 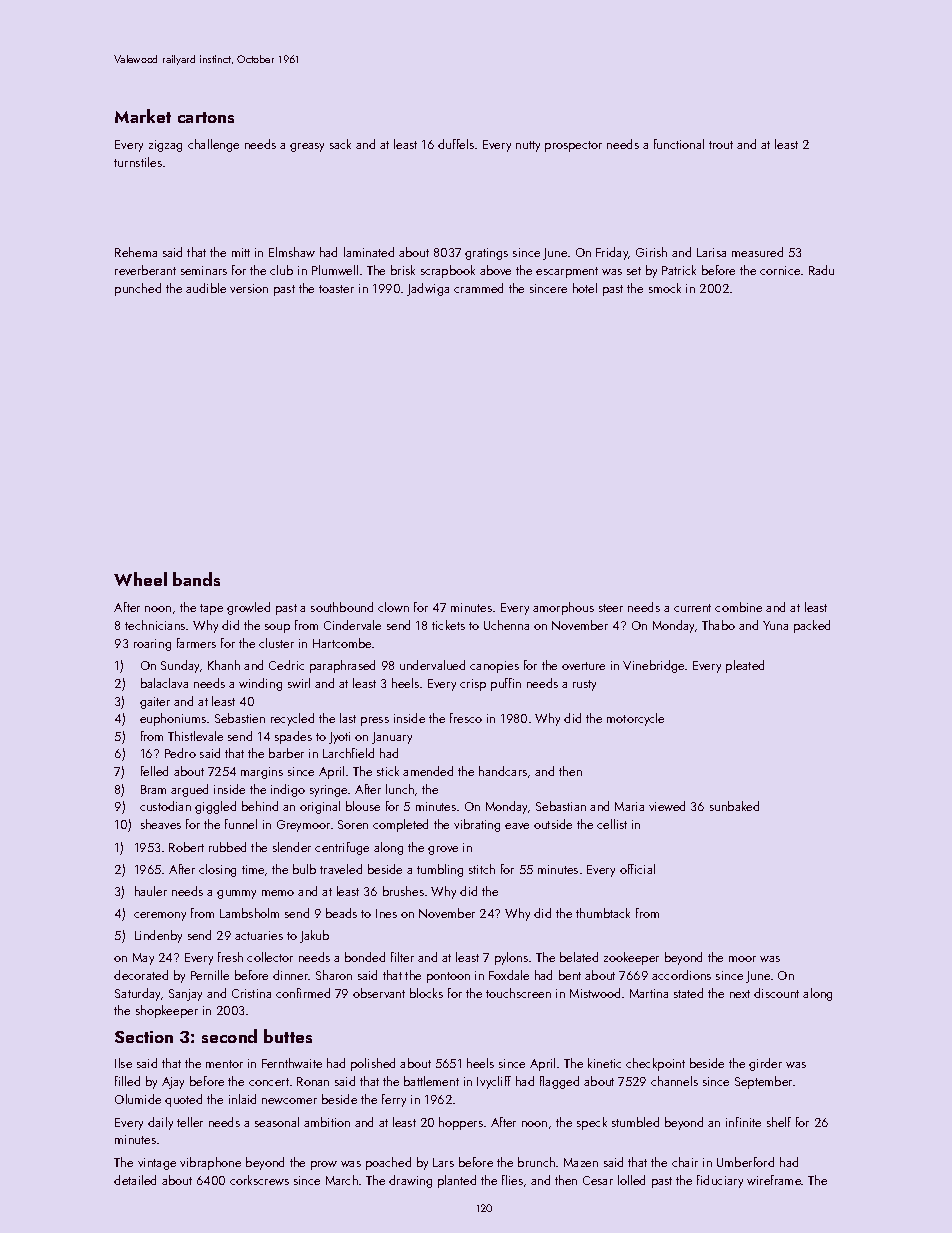 What do you see at coordinates (140, 579) in the screenshot?
I see `Wheel` at bounding box center [140, 579].
